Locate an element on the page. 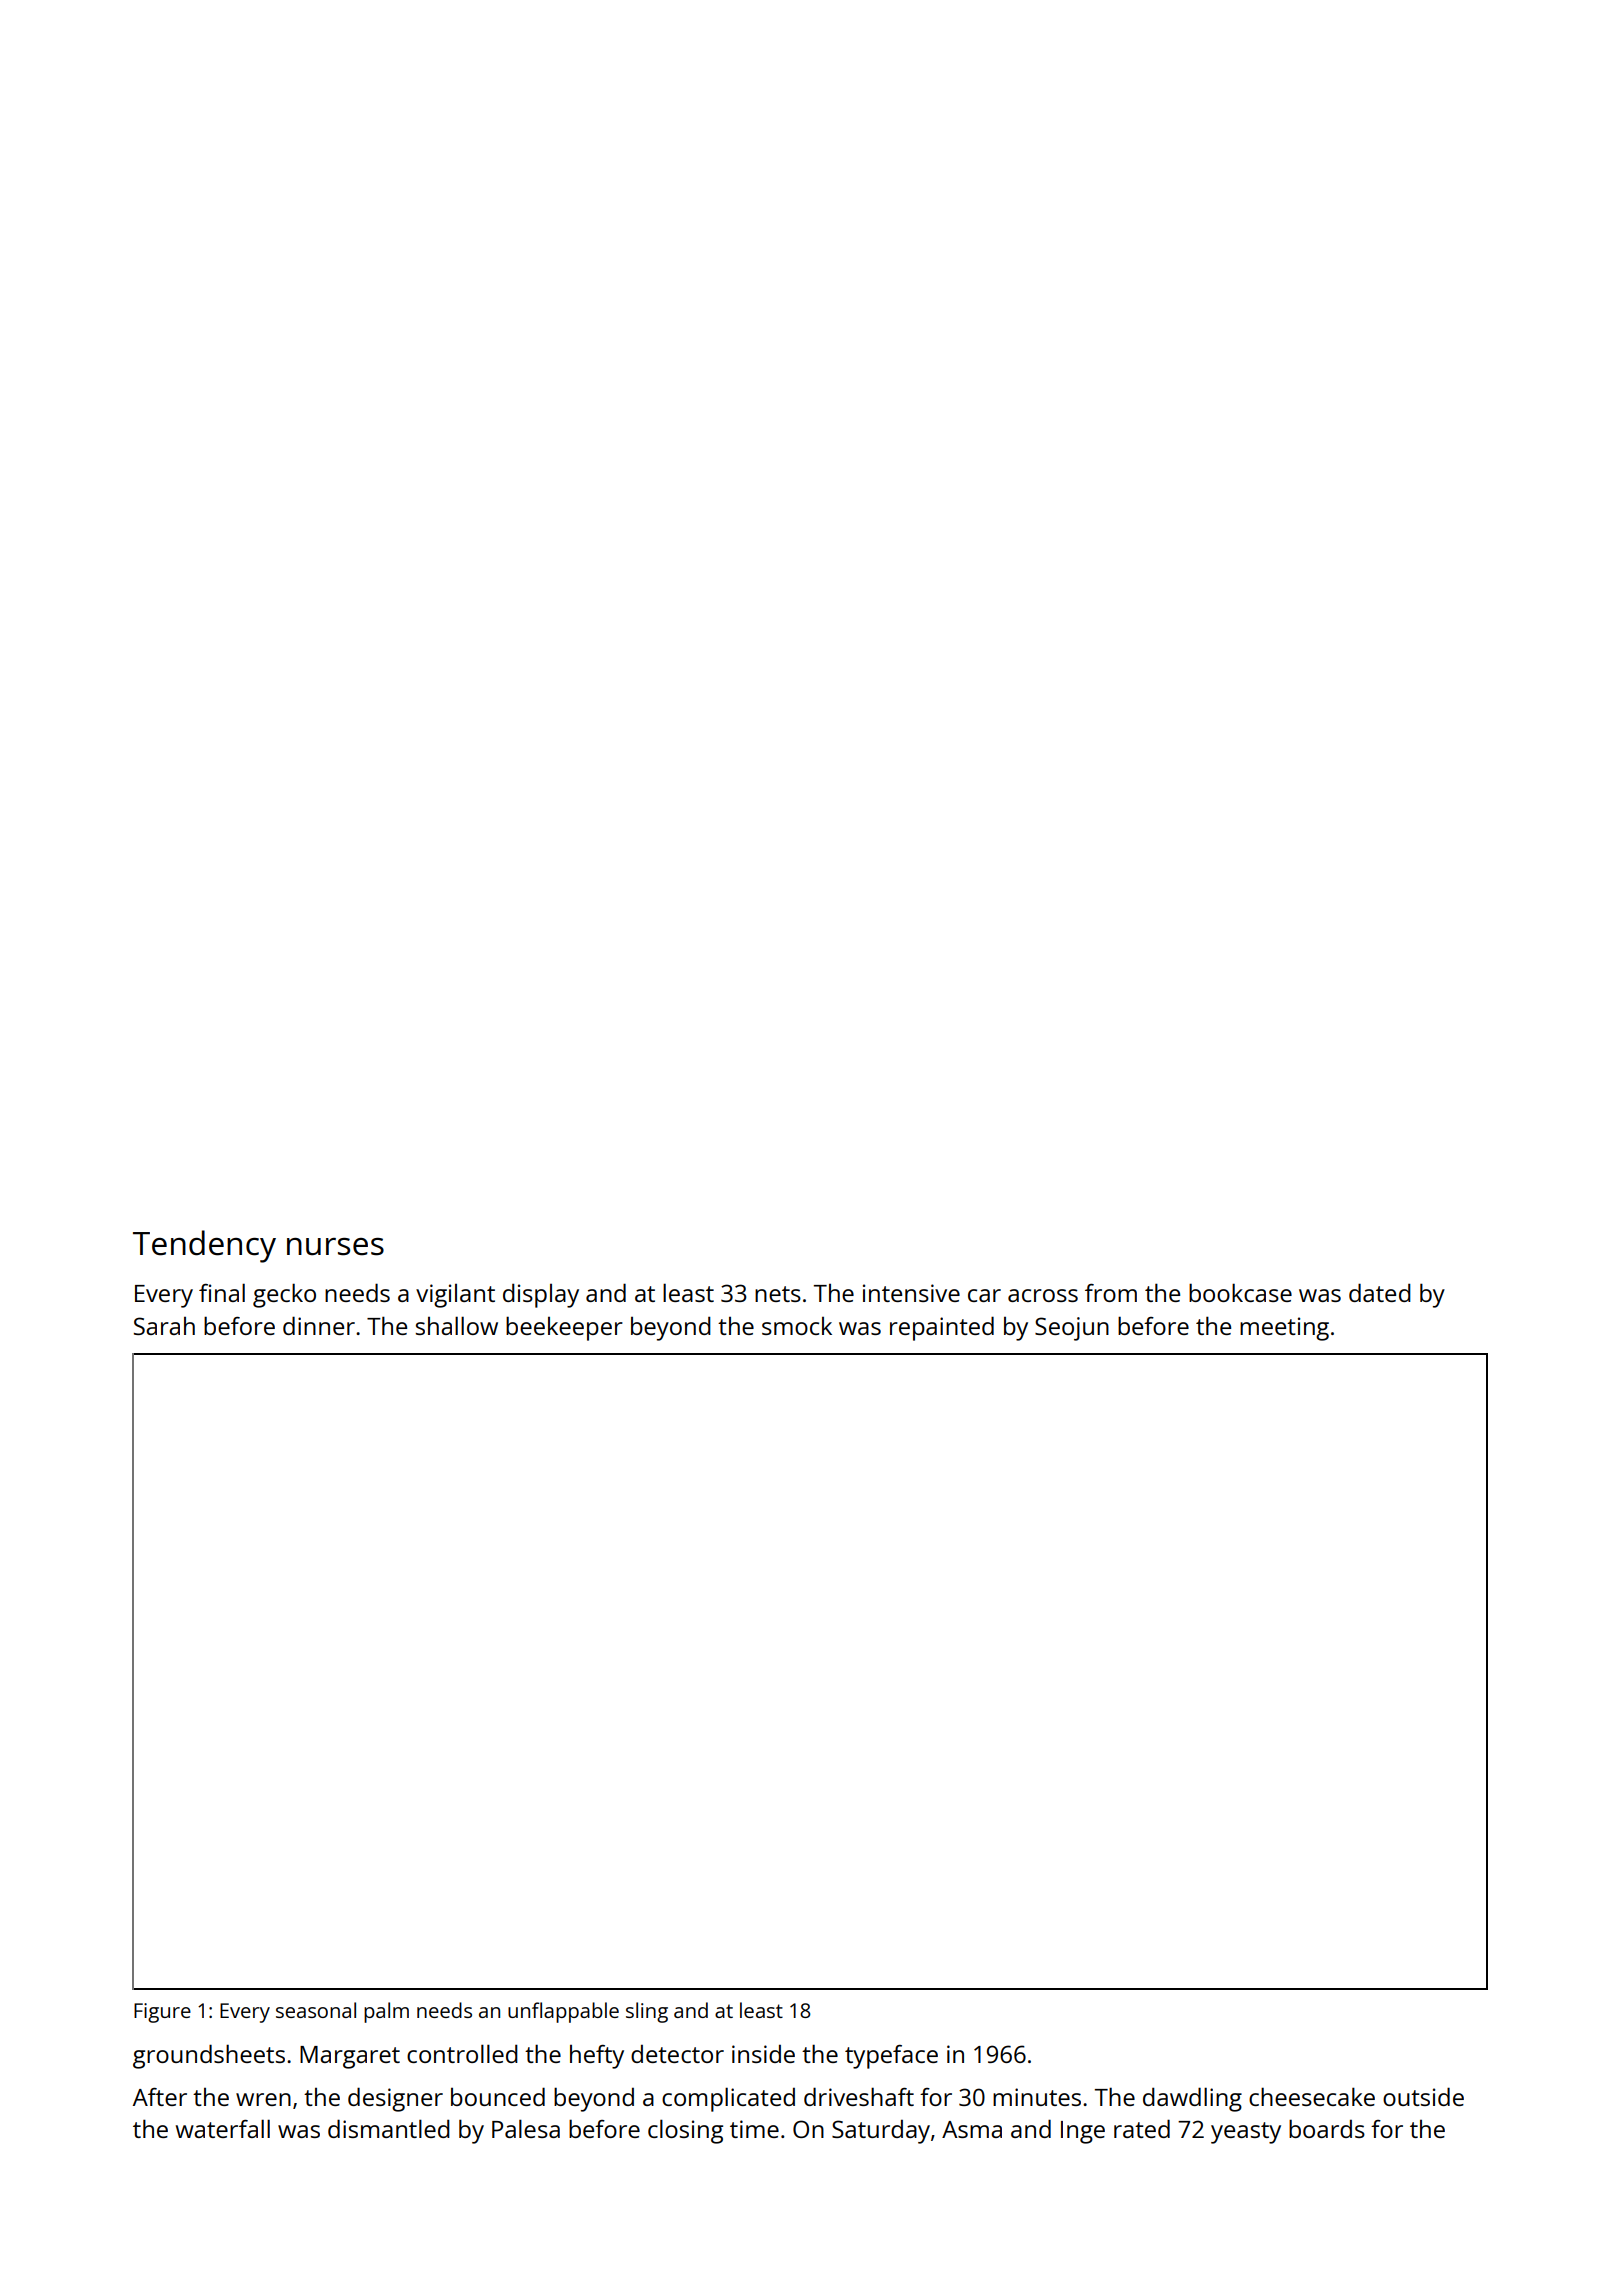  bookcase is located at coordinates (1240, 1292).
